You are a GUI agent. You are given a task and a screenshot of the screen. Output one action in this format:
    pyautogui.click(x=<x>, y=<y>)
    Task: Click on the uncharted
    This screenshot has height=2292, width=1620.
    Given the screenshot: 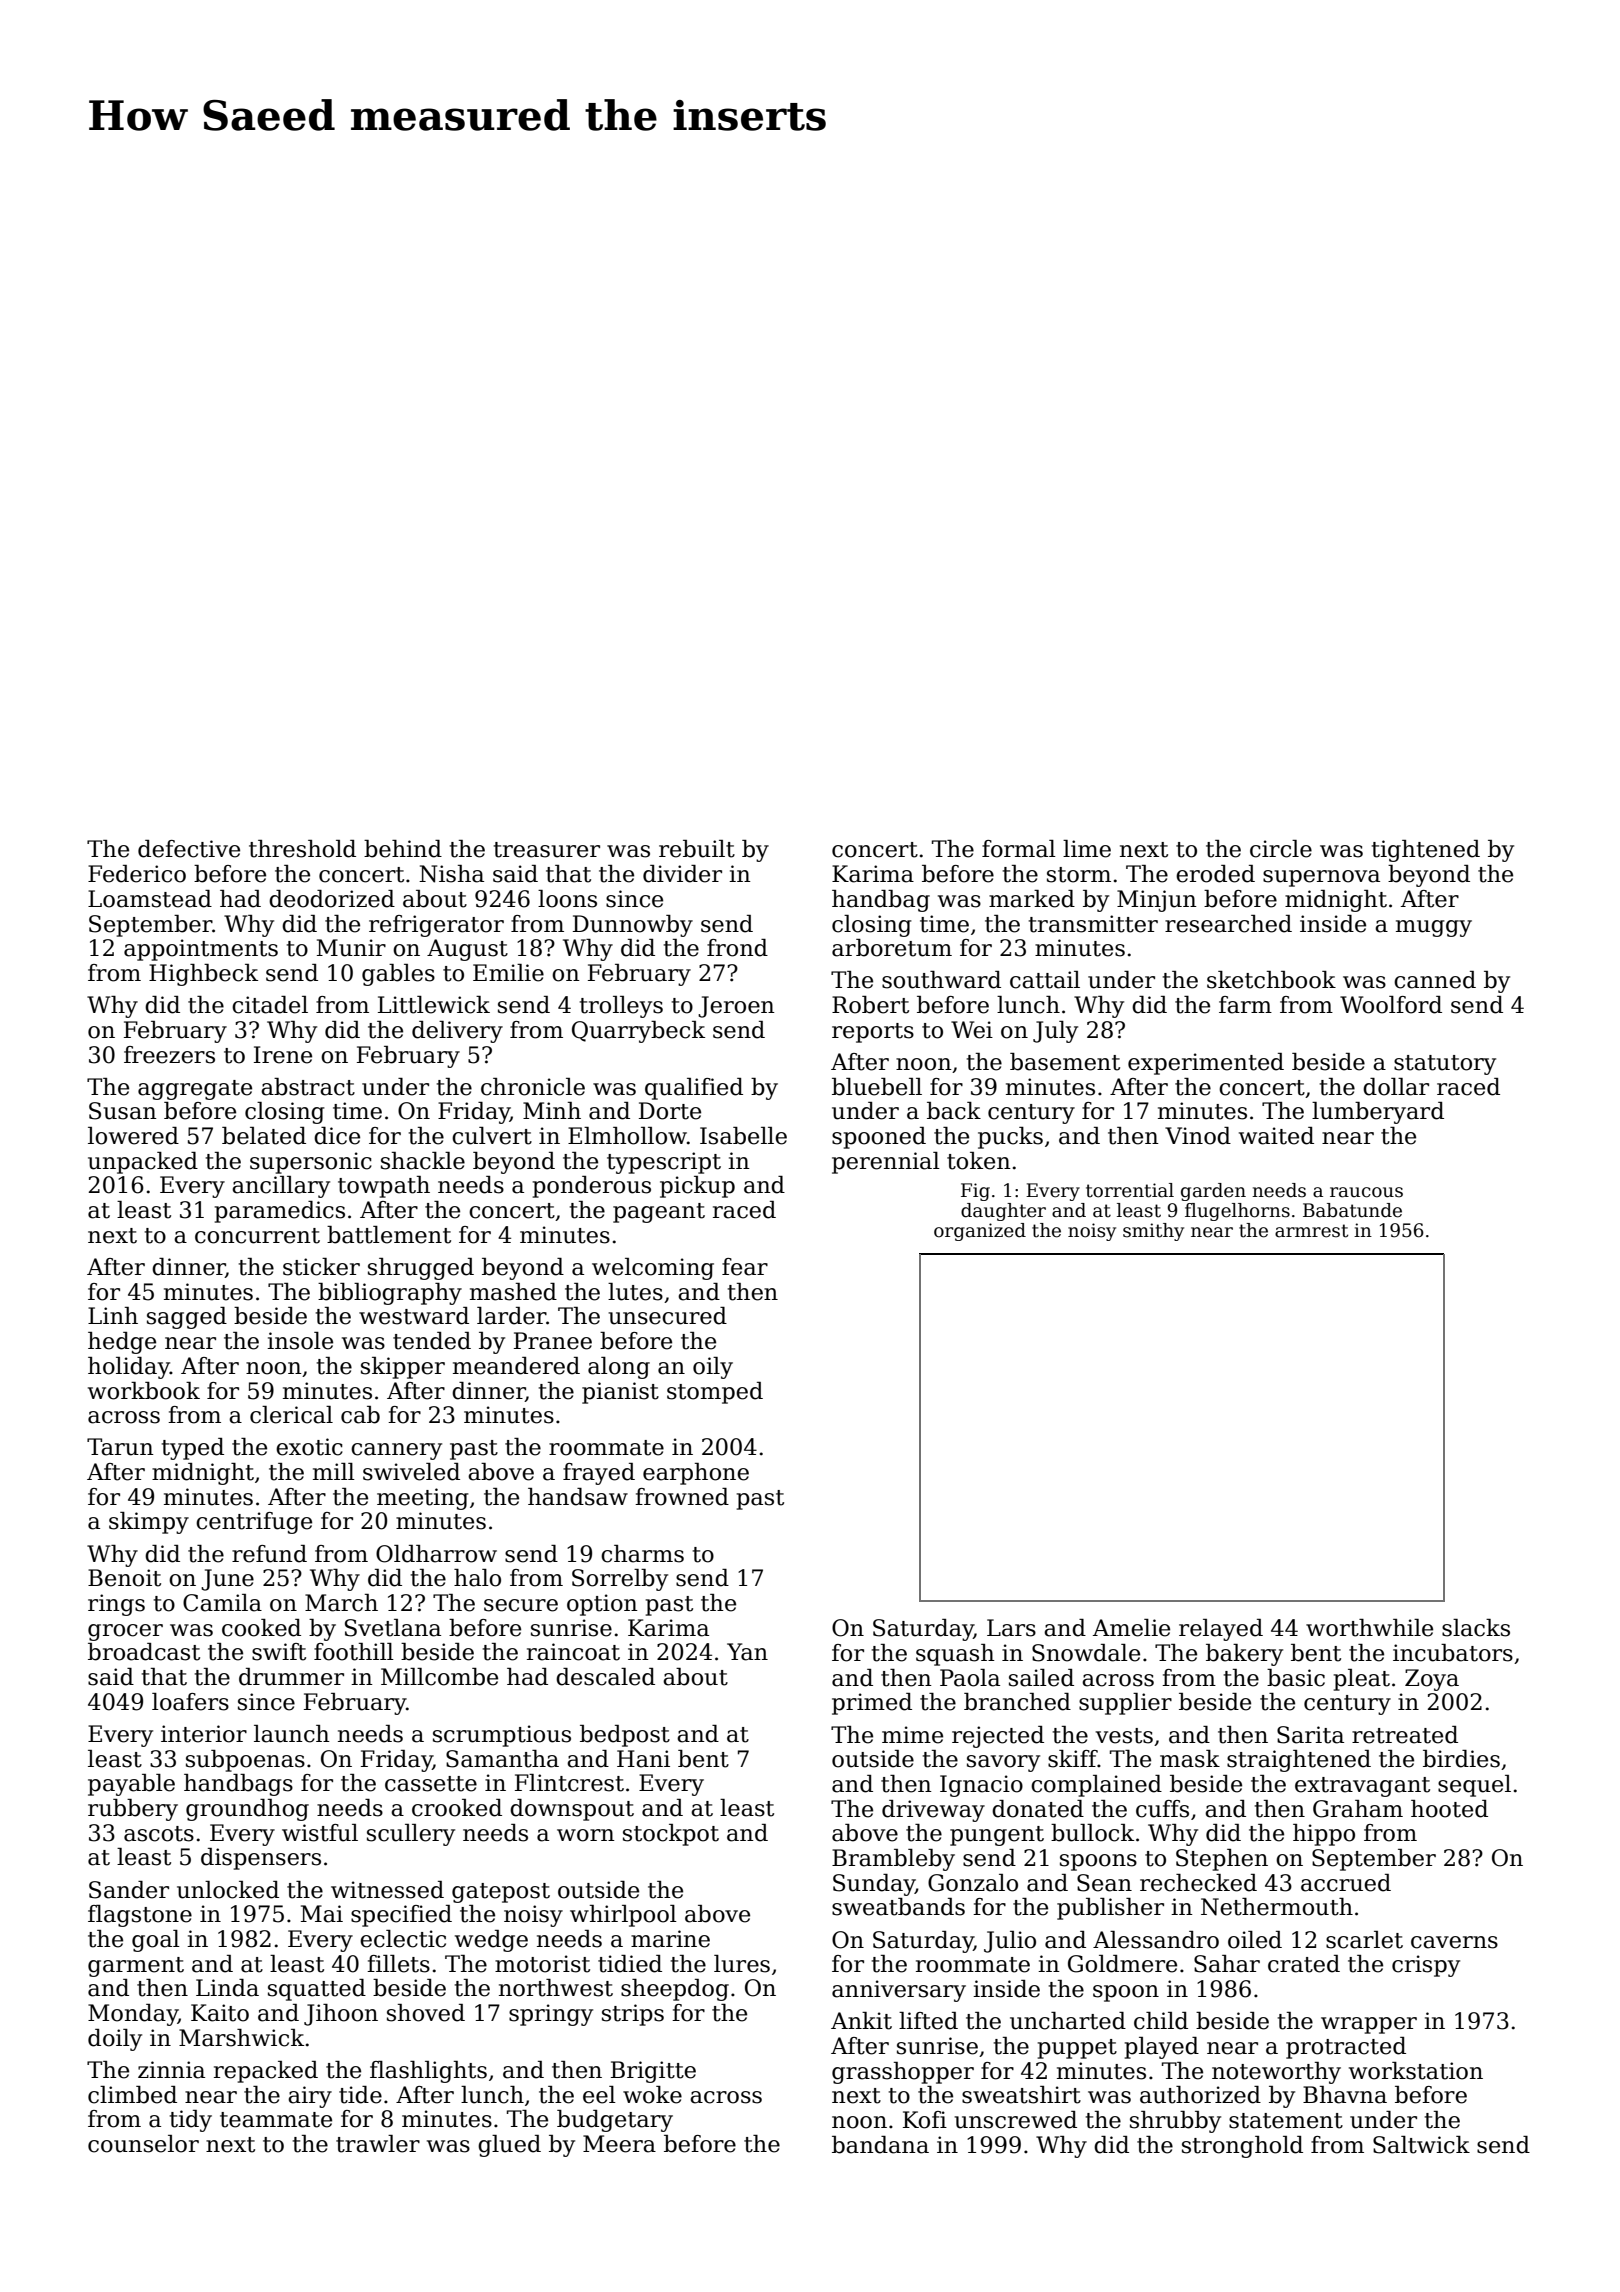 What is the action you would take?
    pyautogui.click(x=1068, y=2021)
